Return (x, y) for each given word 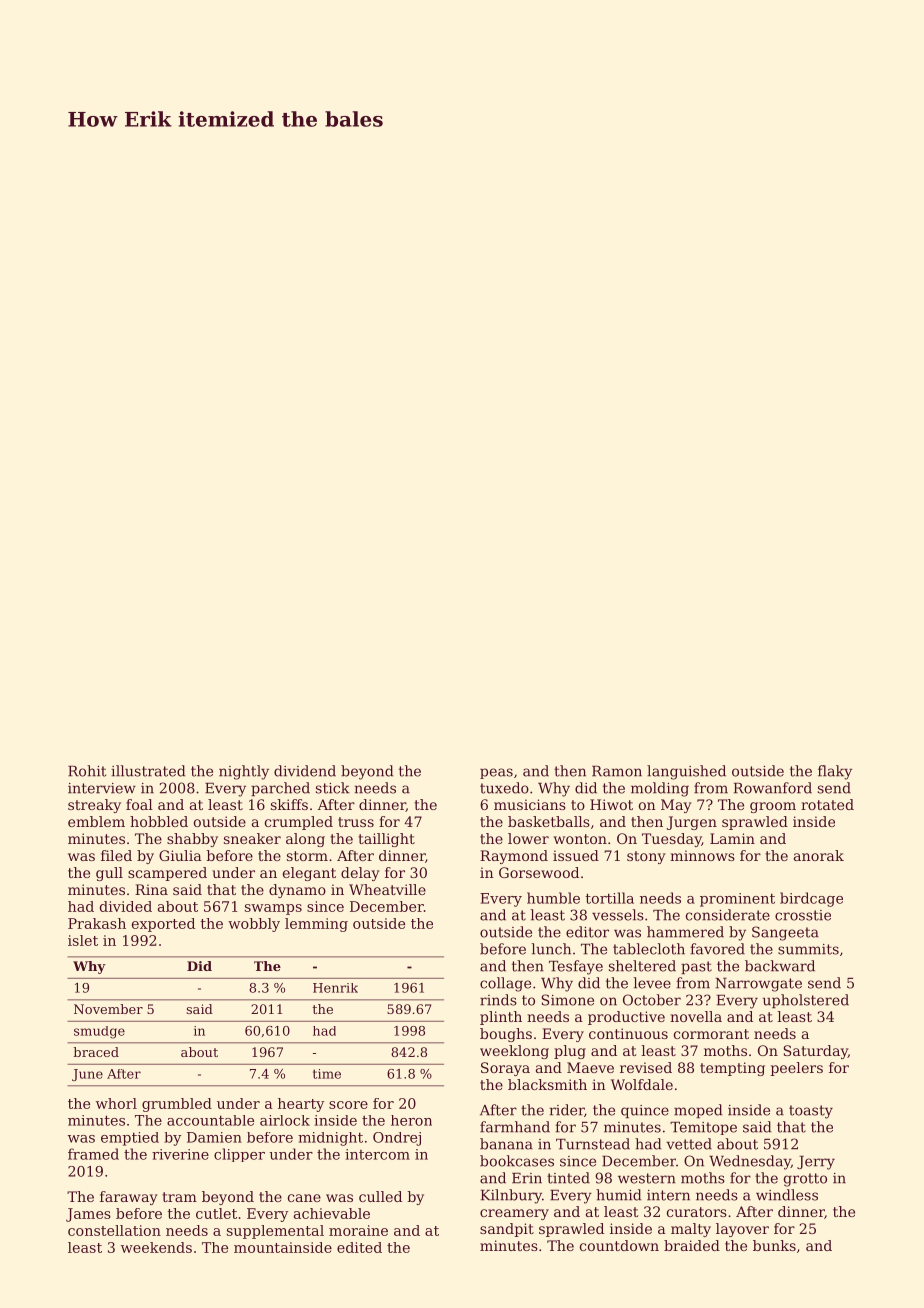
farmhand (515, 1127)
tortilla (609, 898)
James (88, 1215)
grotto (805, 1180)
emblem (96, 821)
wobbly (254, 925)
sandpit (507, 1230)
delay (360, 874)
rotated (827, 804)
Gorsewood (539, 872)
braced (96, 1052)
